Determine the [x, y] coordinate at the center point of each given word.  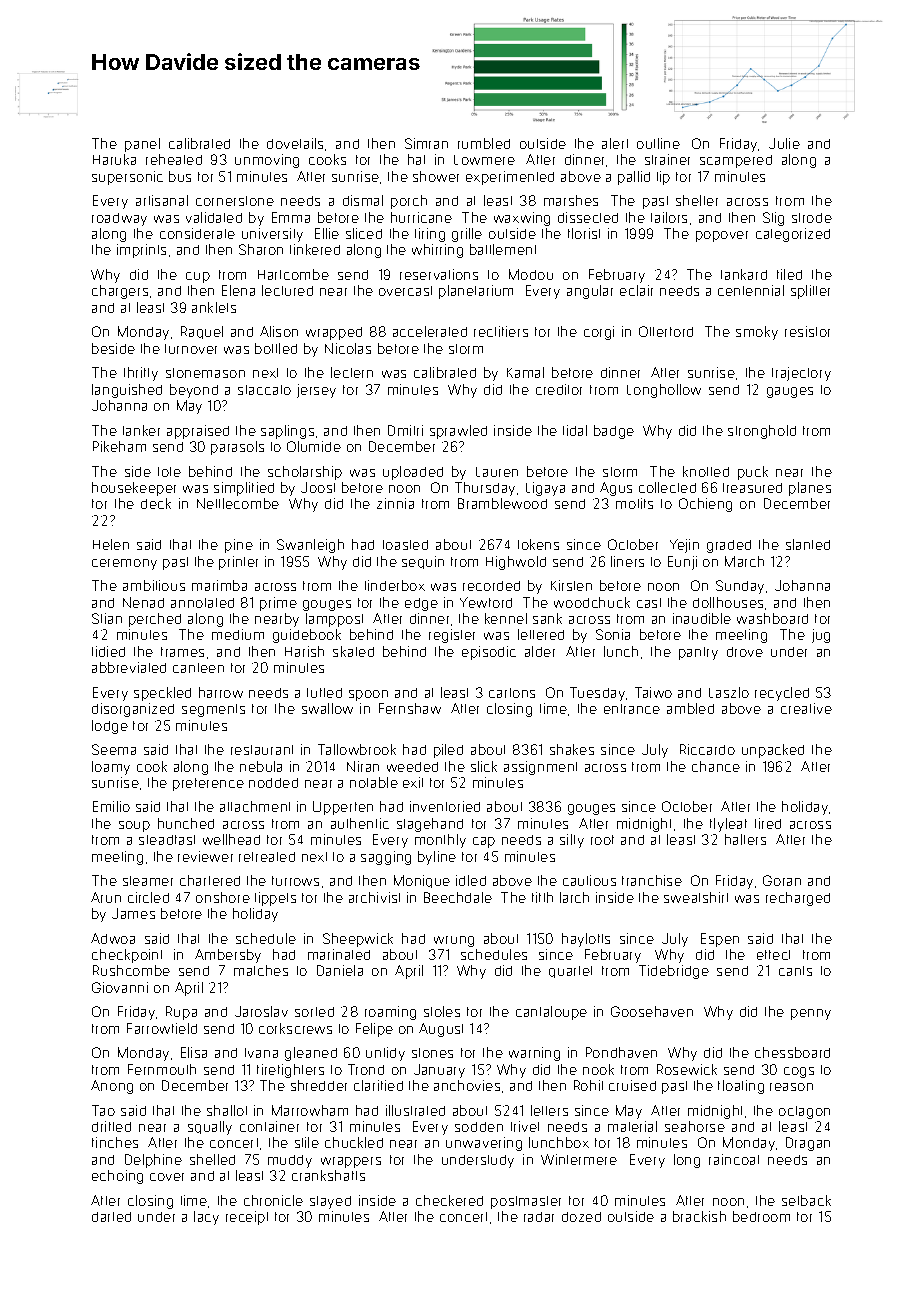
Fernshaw [410, 708]
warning [534, 1054]
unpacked [773, 751]
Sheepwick [358, 940]
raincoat [734, 1159]
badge [614, 432]
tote [169, 472]
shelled [212, 1159]
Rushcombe [131, 970]
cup [198, 277]
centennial [751, 290]
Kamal [525, 372]
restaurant [262, 750]
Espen [720, 940]
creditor [559, 389]
